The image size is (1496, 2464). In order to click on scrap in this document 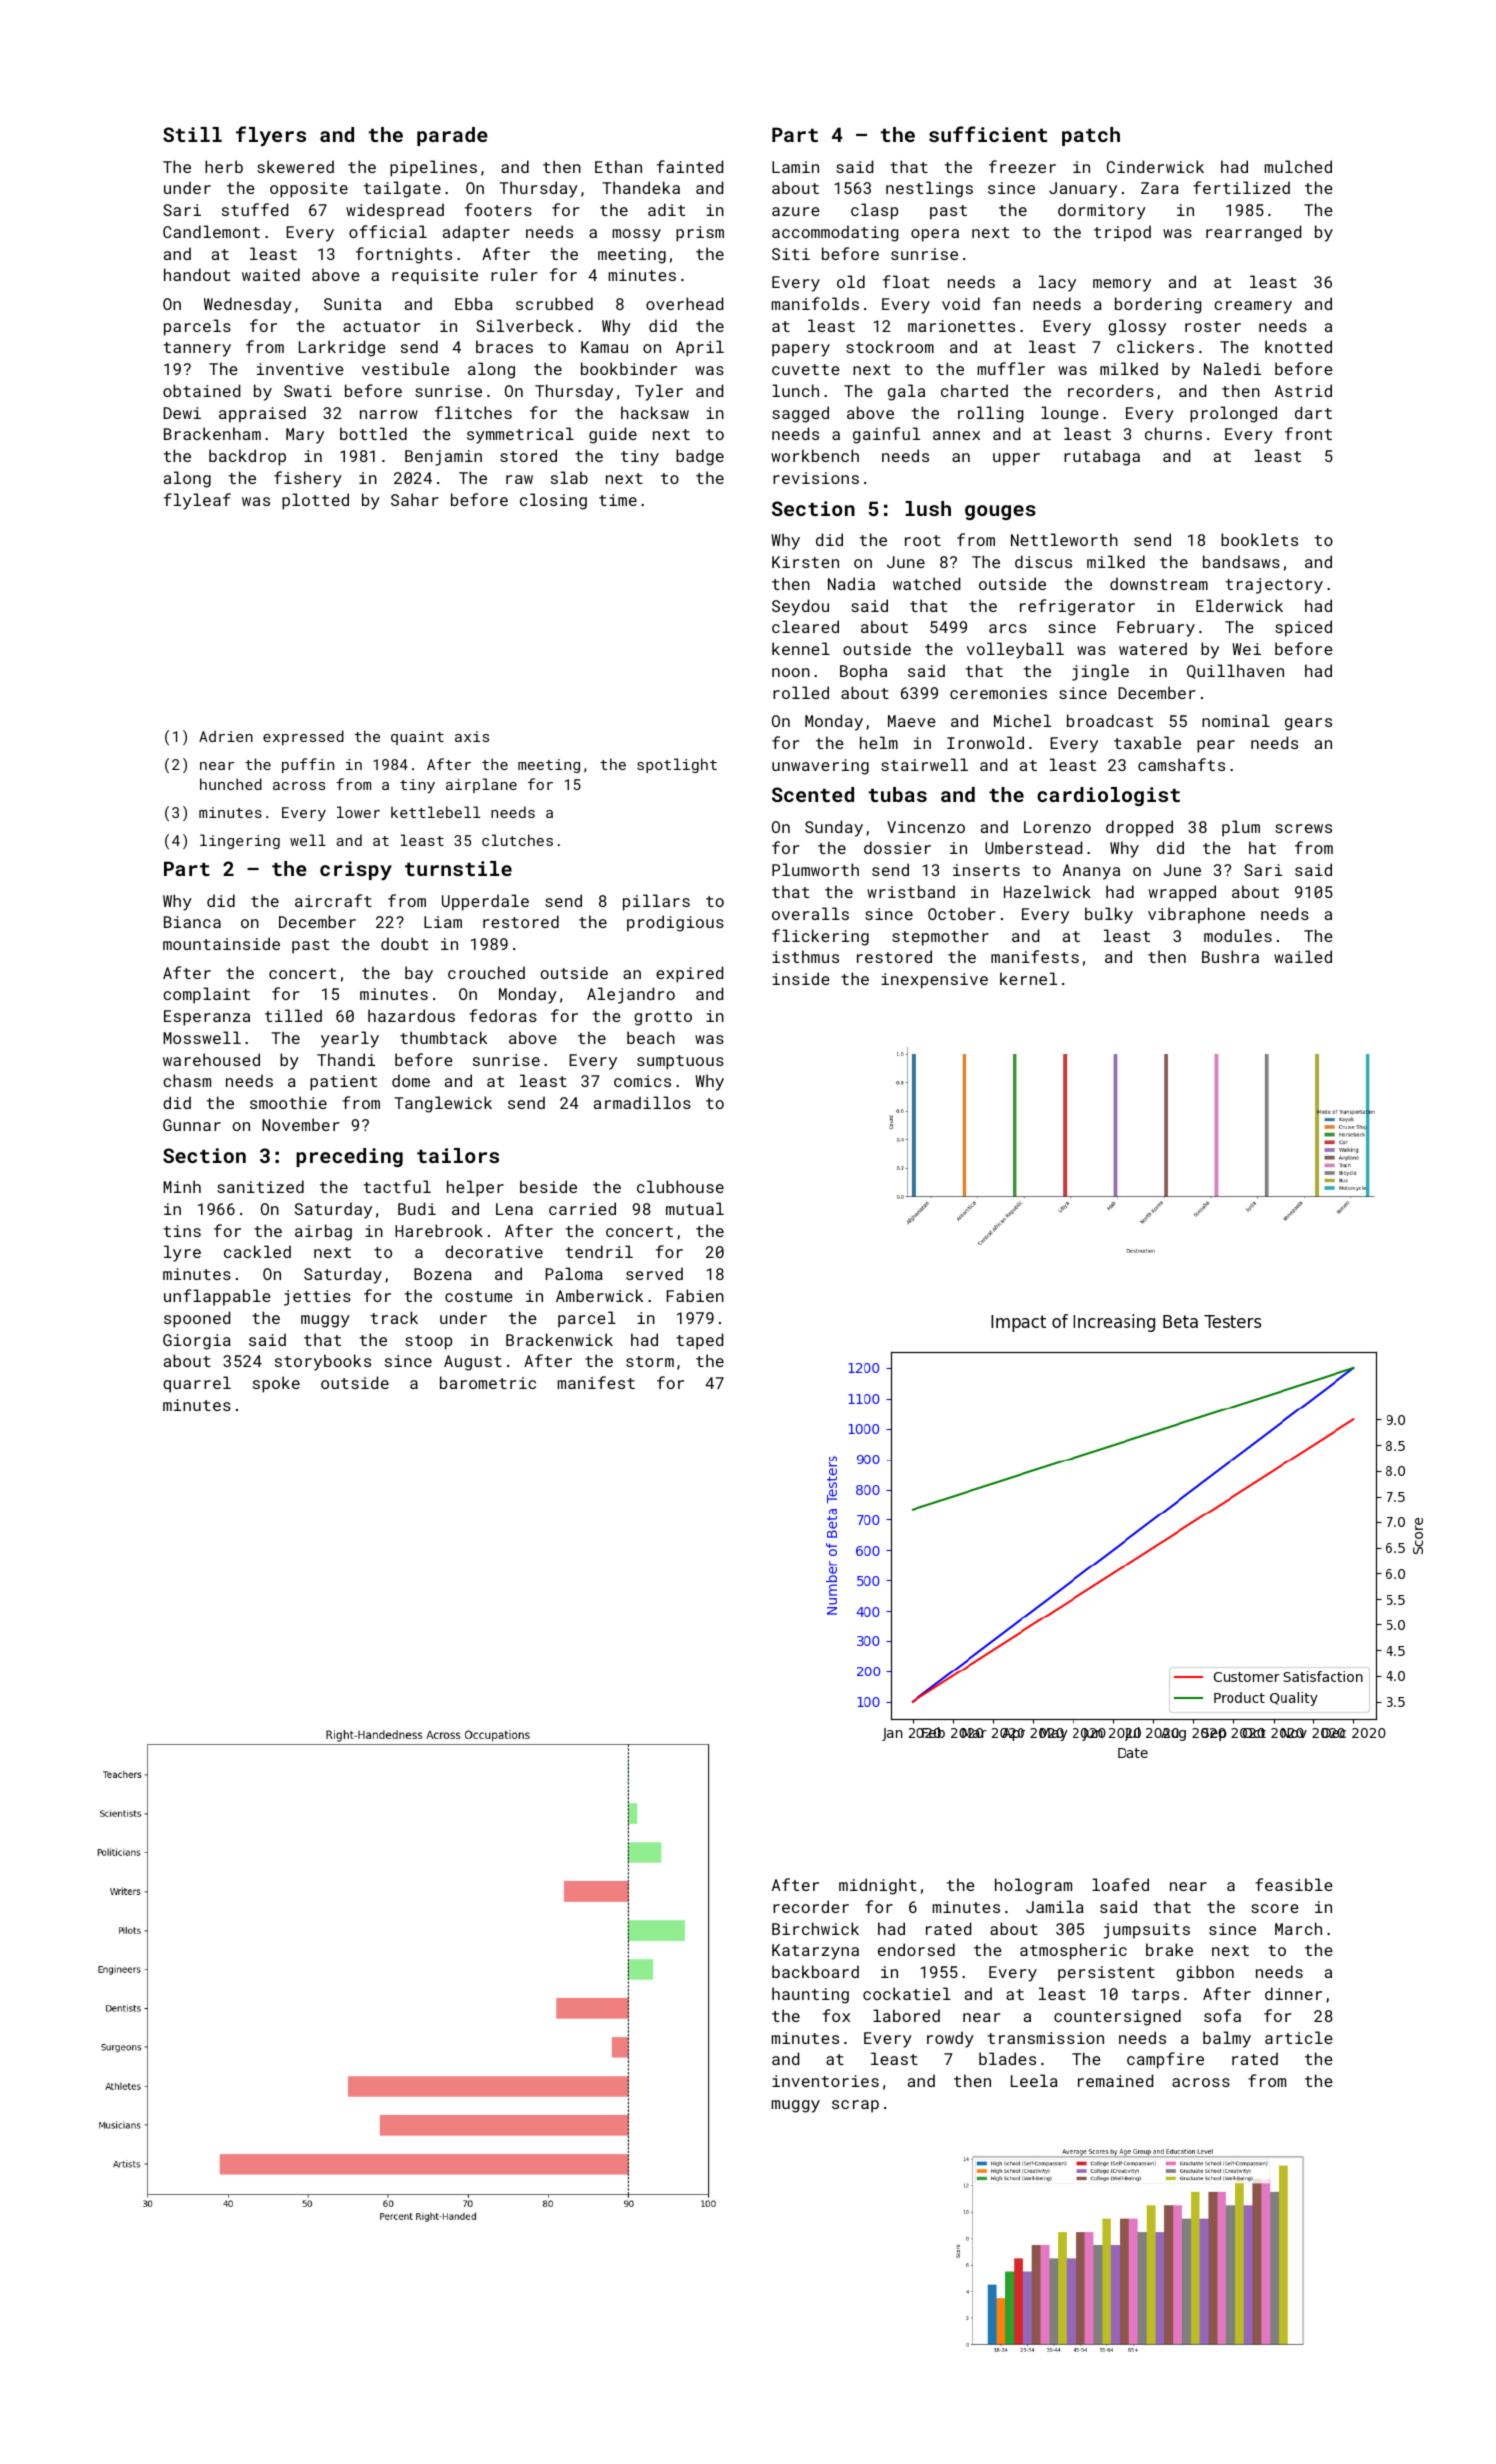, I will do `click(855, 2106)`.
